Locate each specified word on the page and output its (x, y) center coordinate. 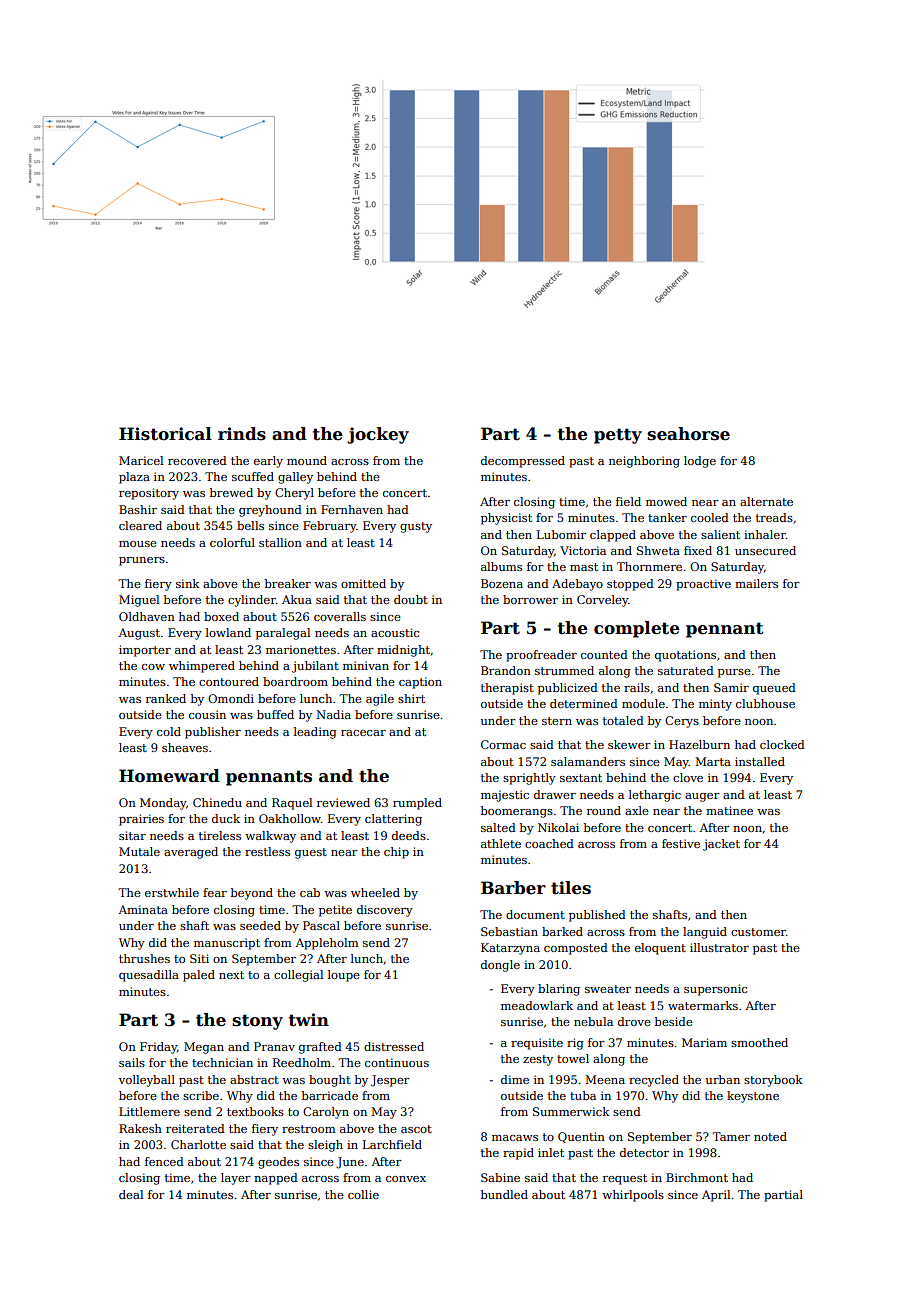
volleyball (147, 1081)
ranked (166, 698)
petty (618, 436)
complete (637, 629)
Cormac (503, 744)
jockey (378, 435)
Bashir (138, 509)
